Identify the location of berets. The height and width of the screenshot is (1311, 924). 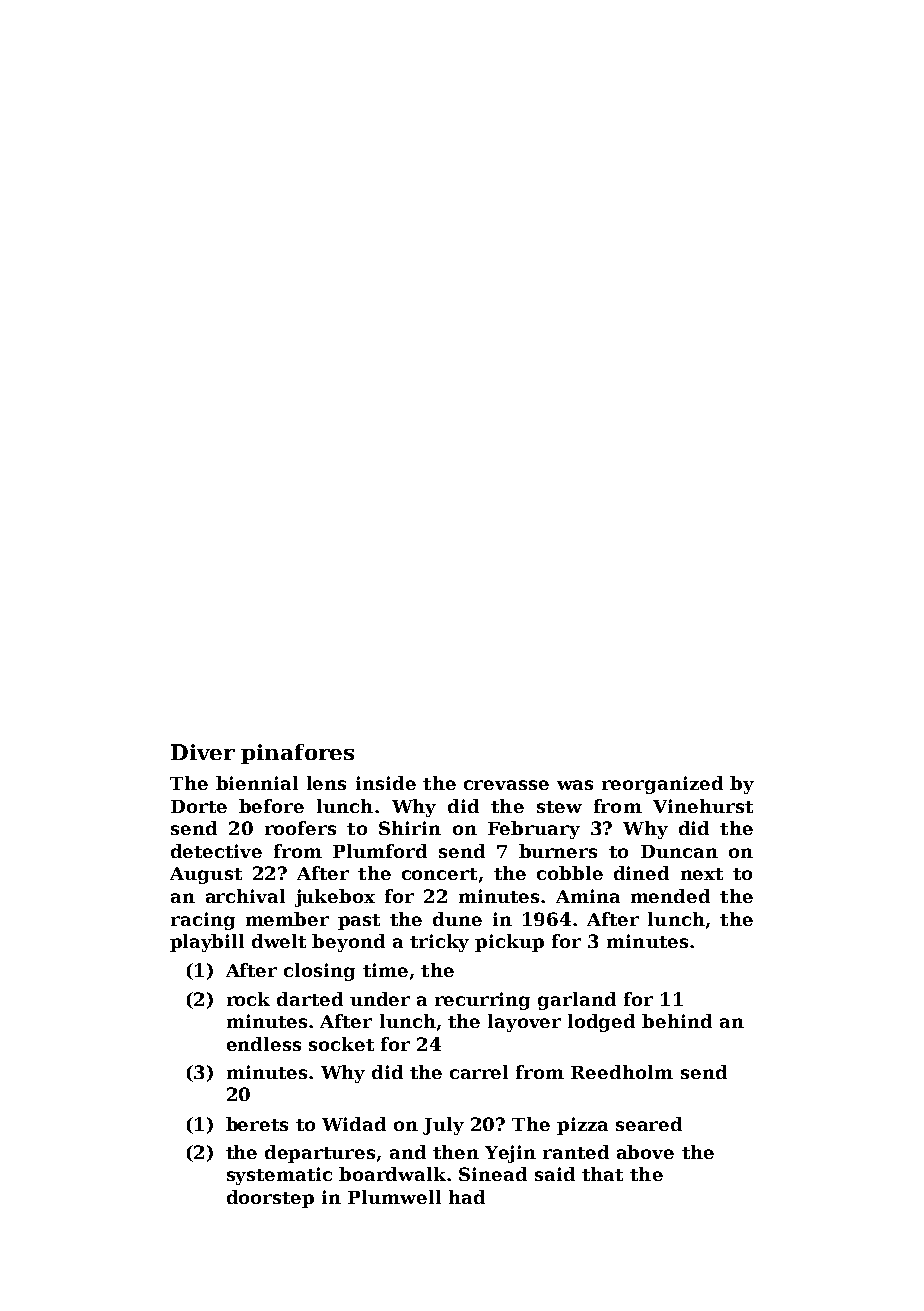
(257, 1124).
